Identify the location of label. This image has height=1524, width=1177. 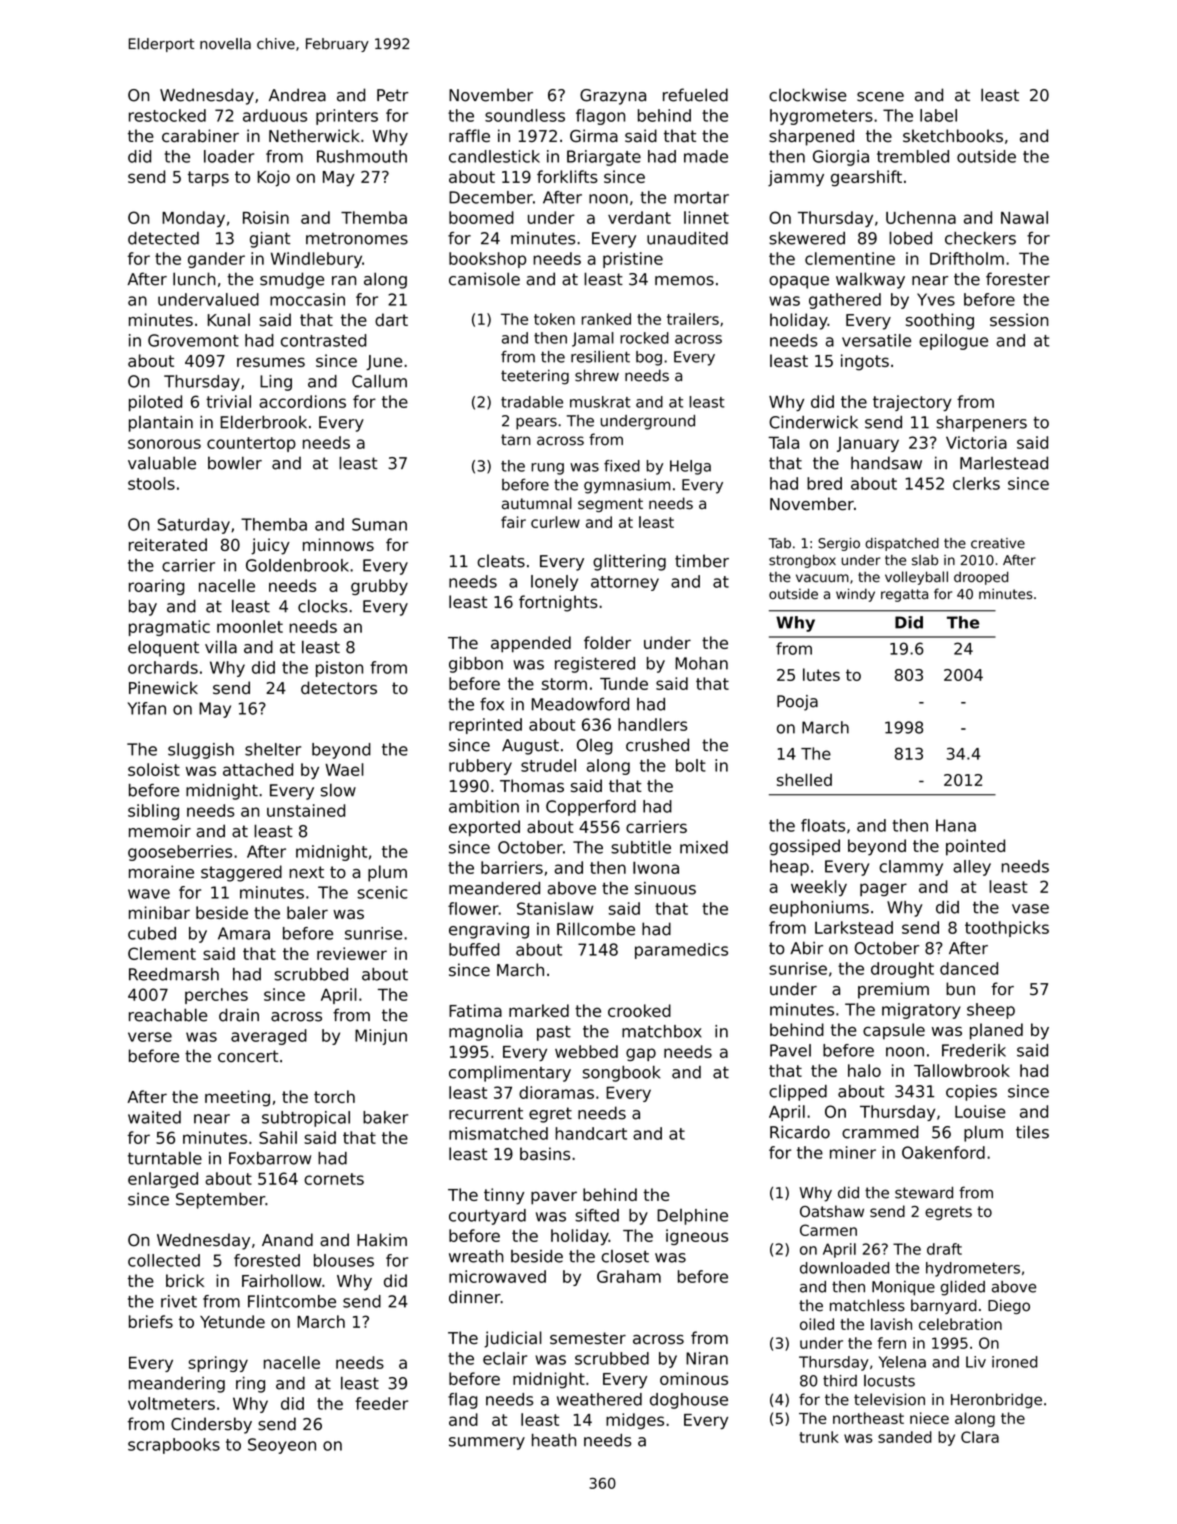
(938, 115).
